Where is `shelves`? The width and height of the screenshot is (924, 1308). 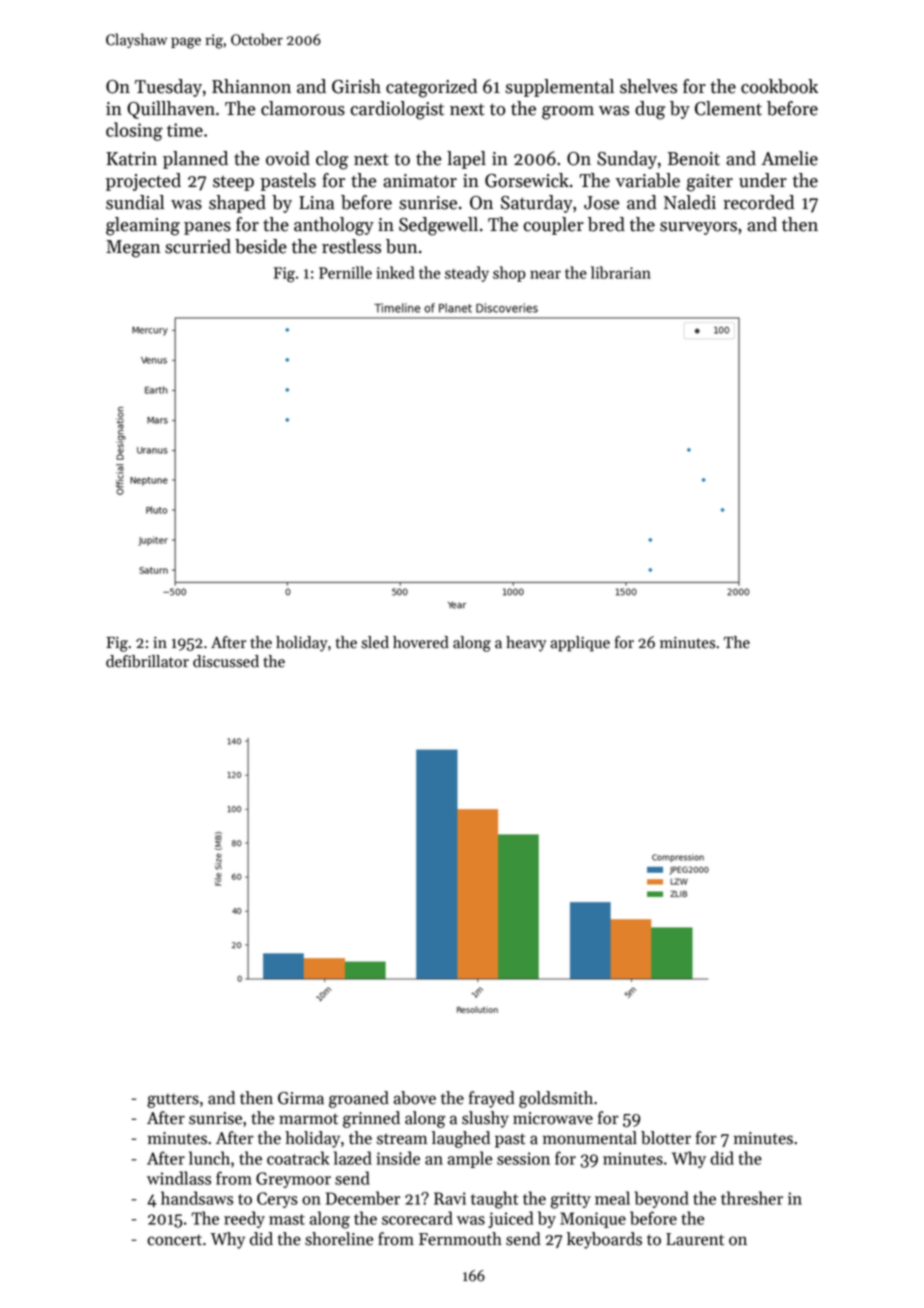
shelves is located at coordinates (648, 86).
